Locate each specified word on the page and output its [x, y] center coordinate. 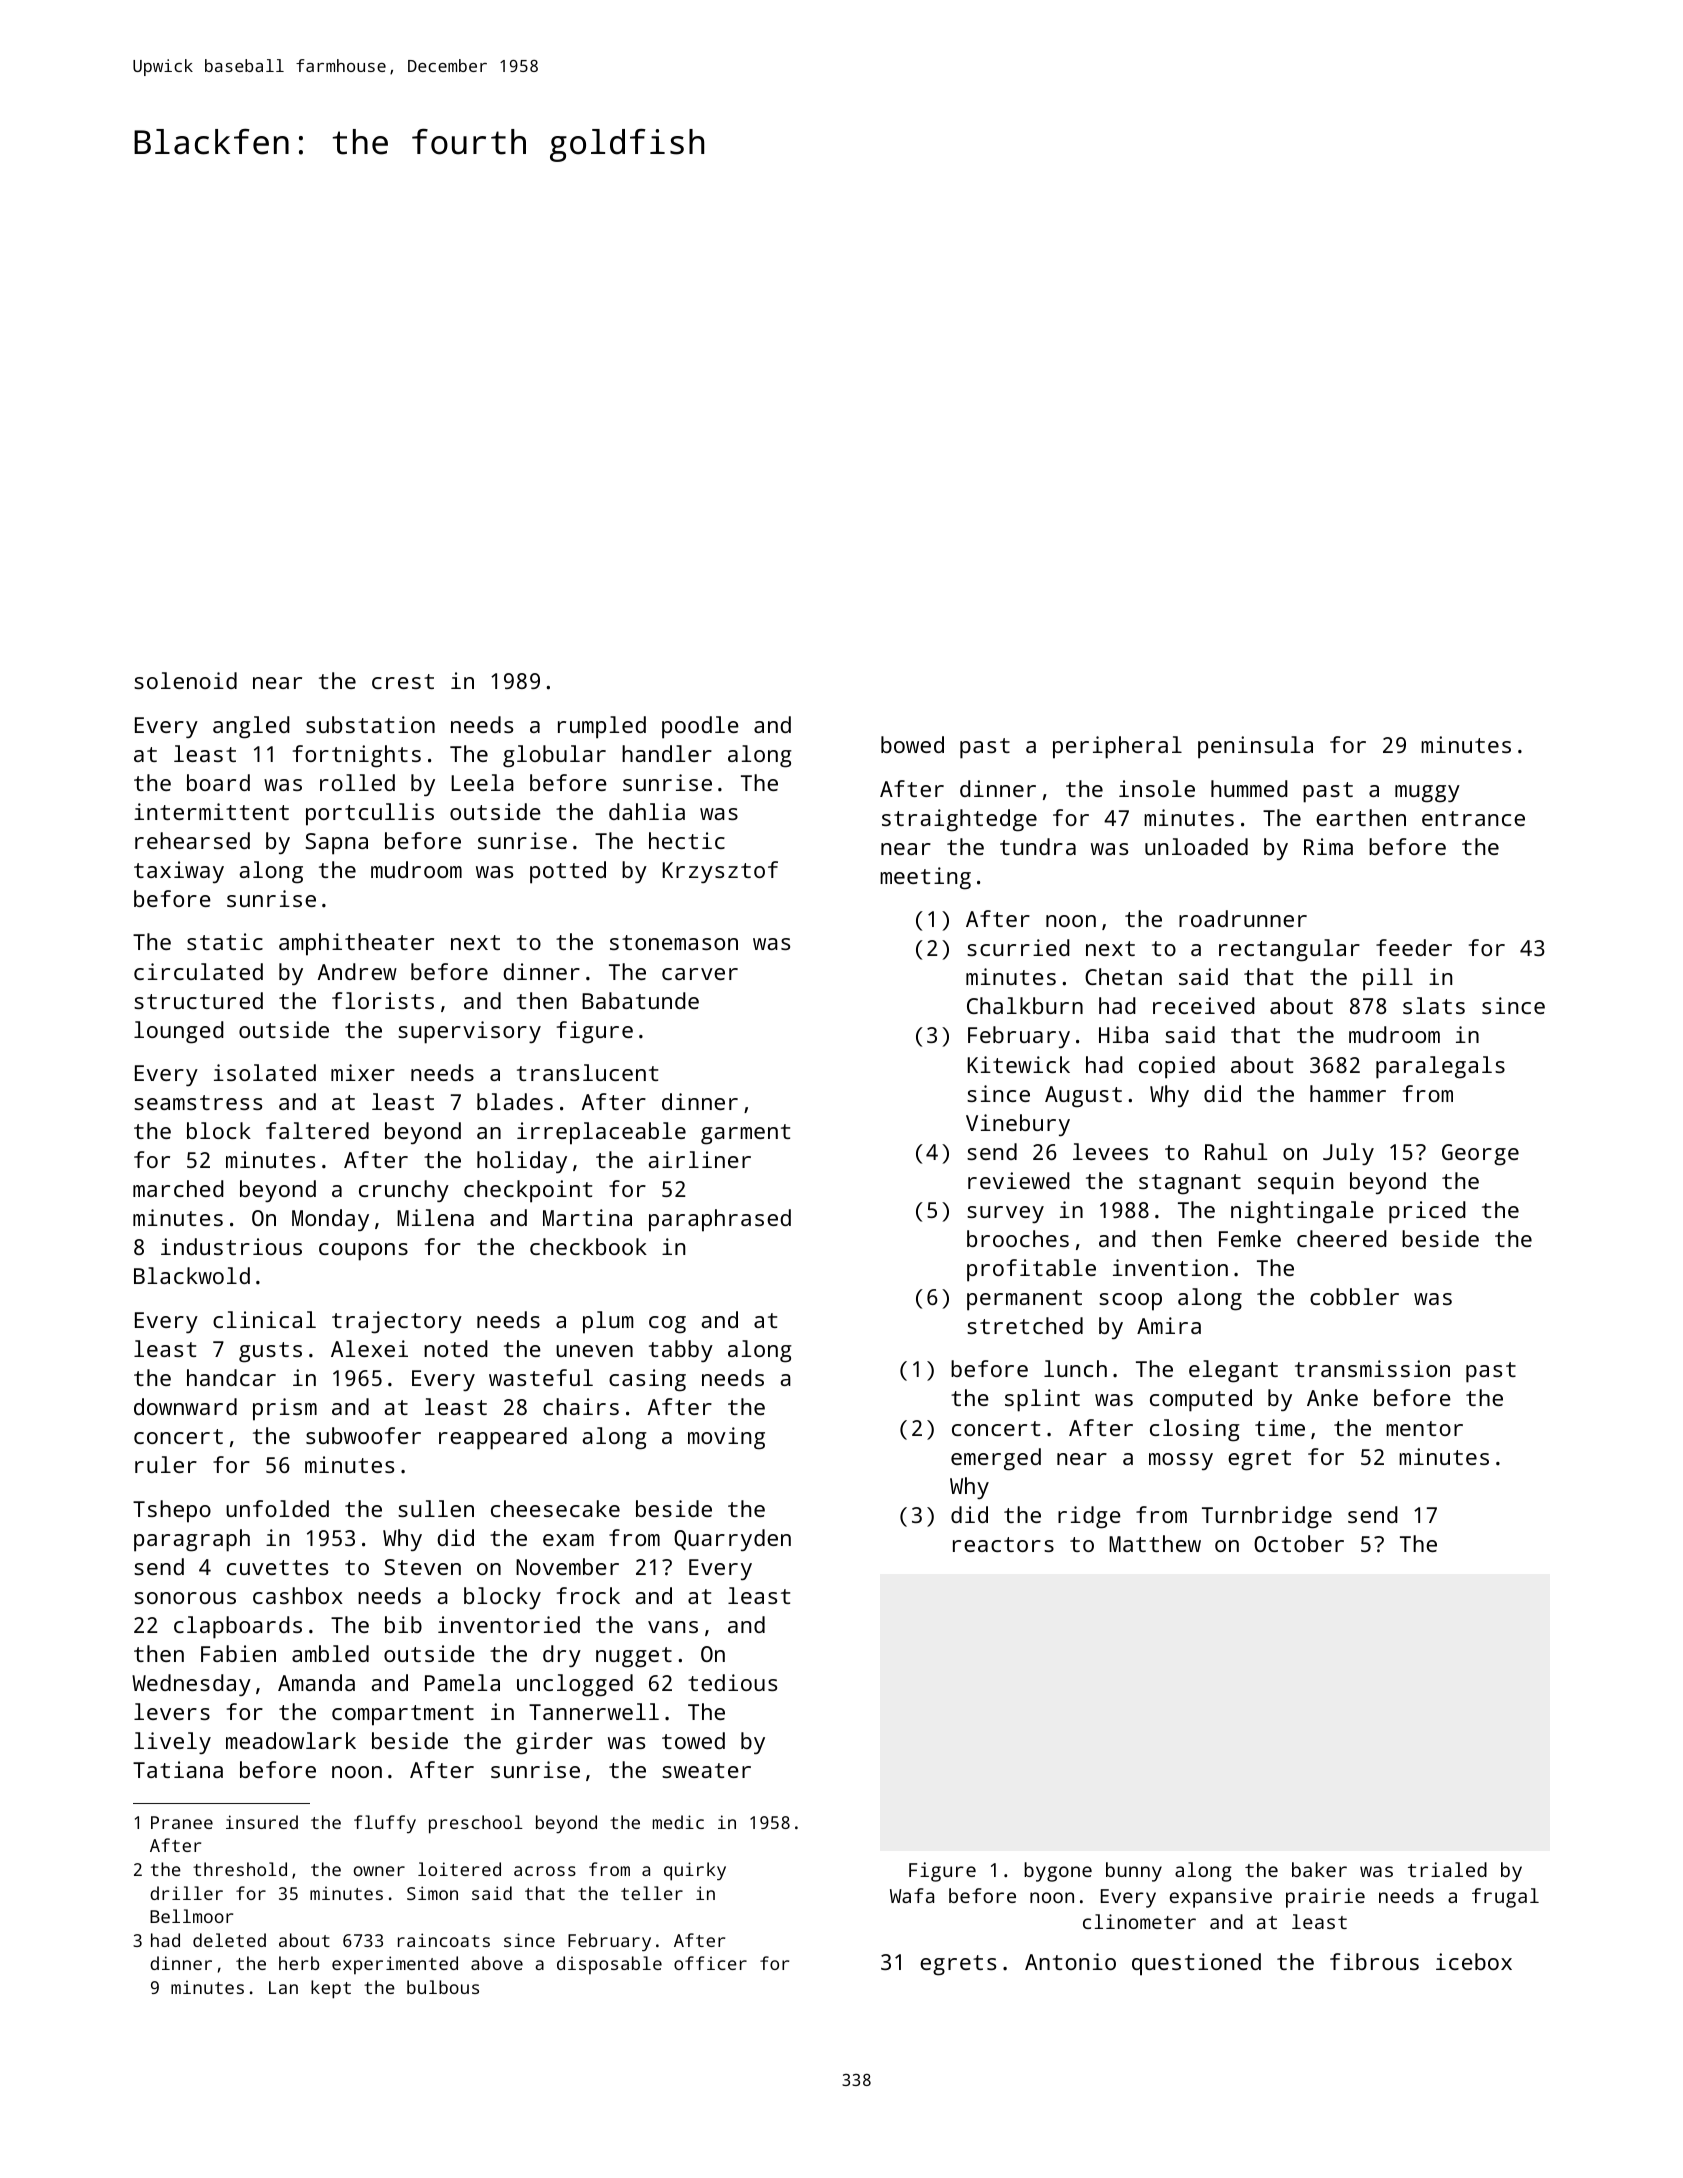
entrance [1473, 818]
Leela [482, 782]
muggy [1427, 794]
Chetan [1123, 976]
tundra [1038, 846]
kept [331, 1989]
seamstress [198, 1102]
